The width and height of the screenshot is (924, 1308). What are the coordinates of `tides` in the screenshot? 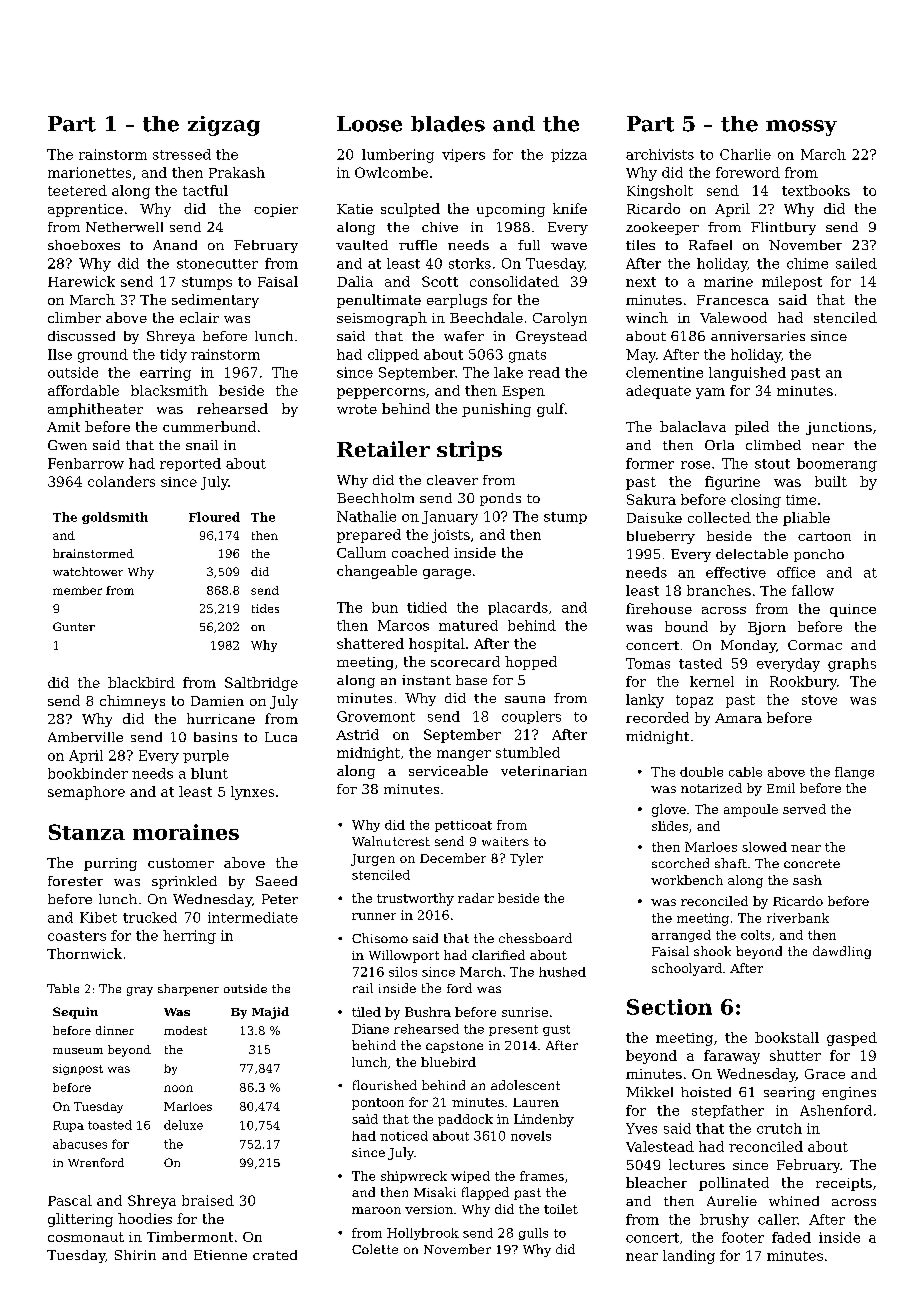 It's located at (265, 608).
